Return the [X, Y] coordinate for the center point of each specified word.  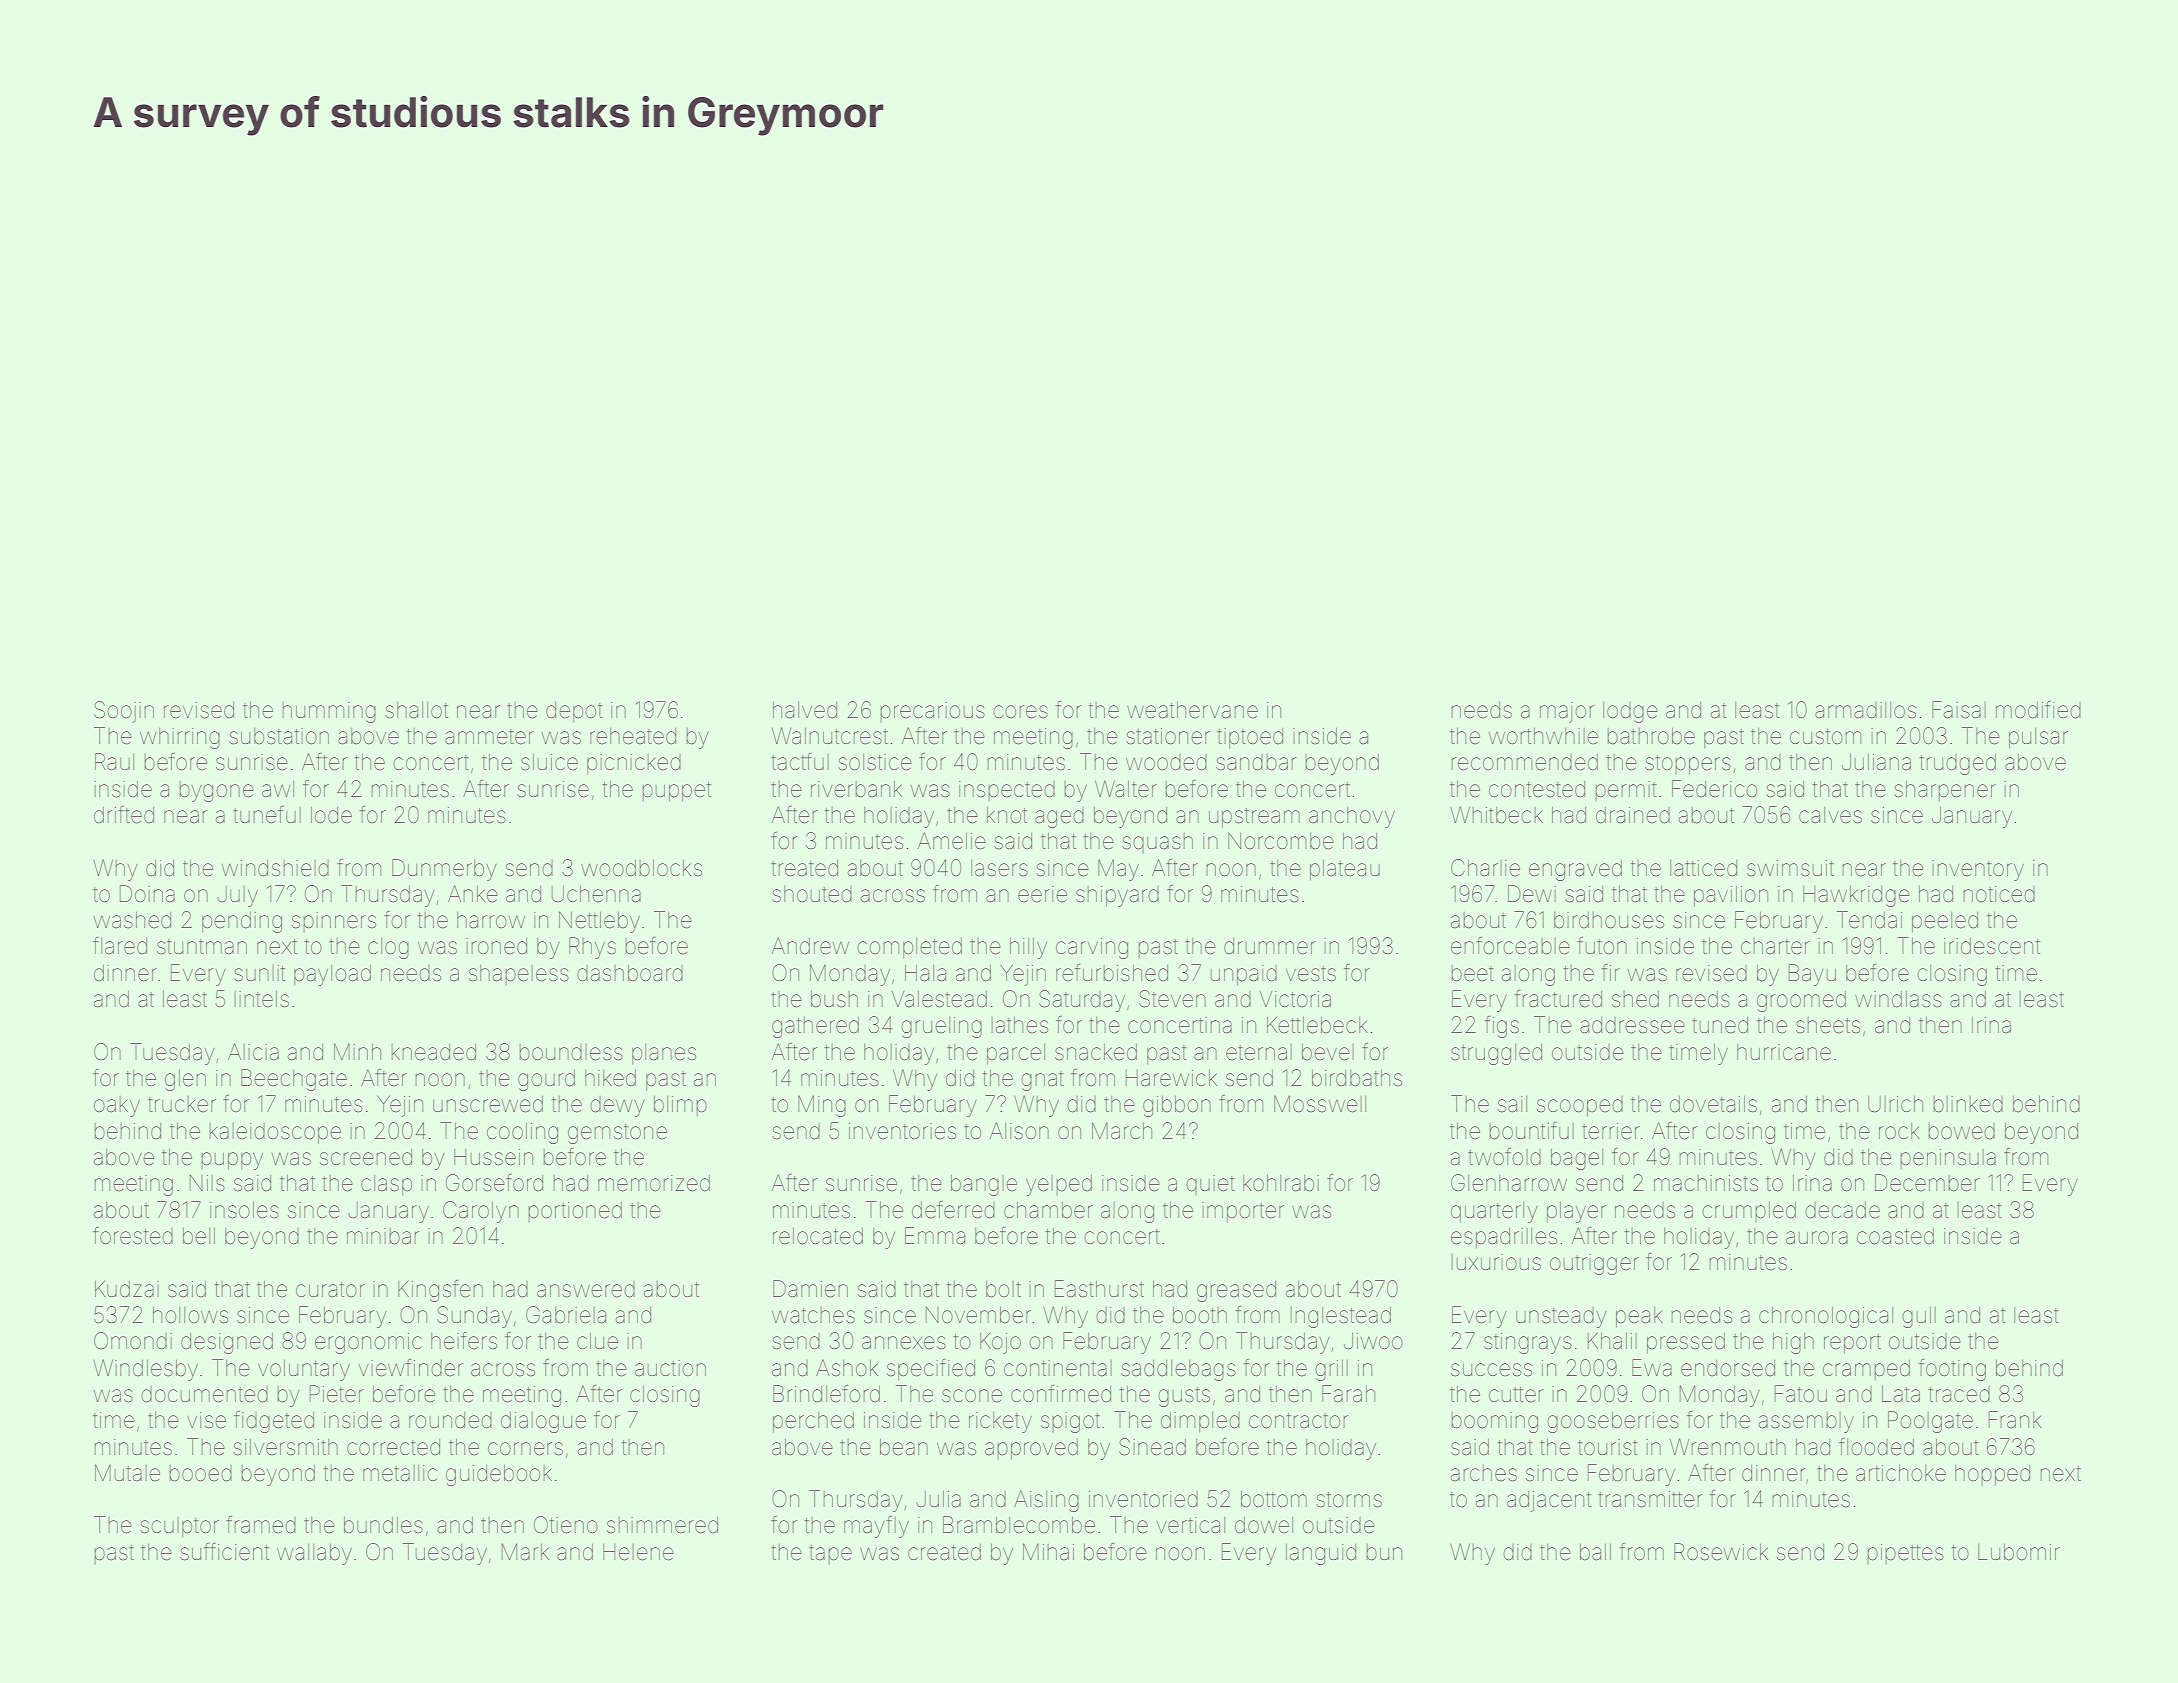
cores [1020, 712]
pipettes [1906, 1554]
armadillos [1865, 710]
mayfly [876, 1527]
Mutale [127, 1473]
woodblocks [641, 868]
